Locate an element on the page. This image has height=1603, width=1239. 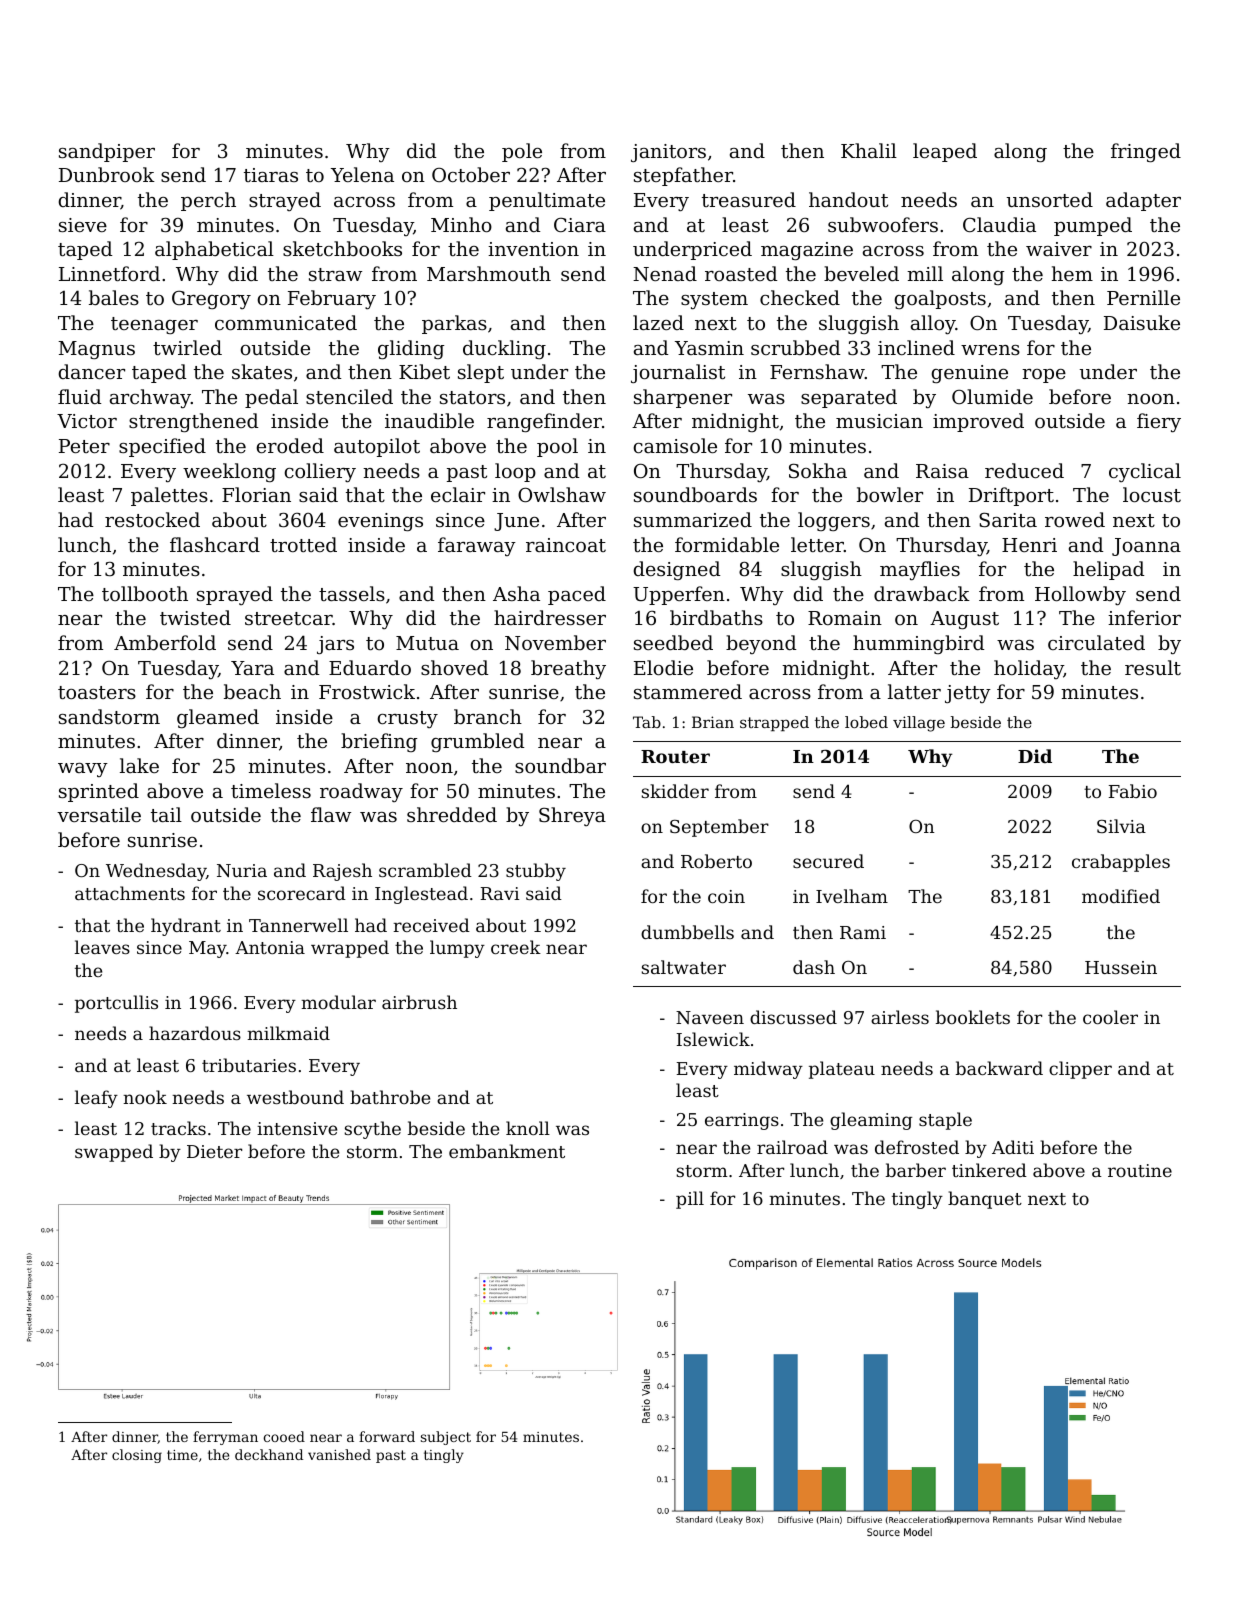
sandpiper is located at coordinates (107, 152).
